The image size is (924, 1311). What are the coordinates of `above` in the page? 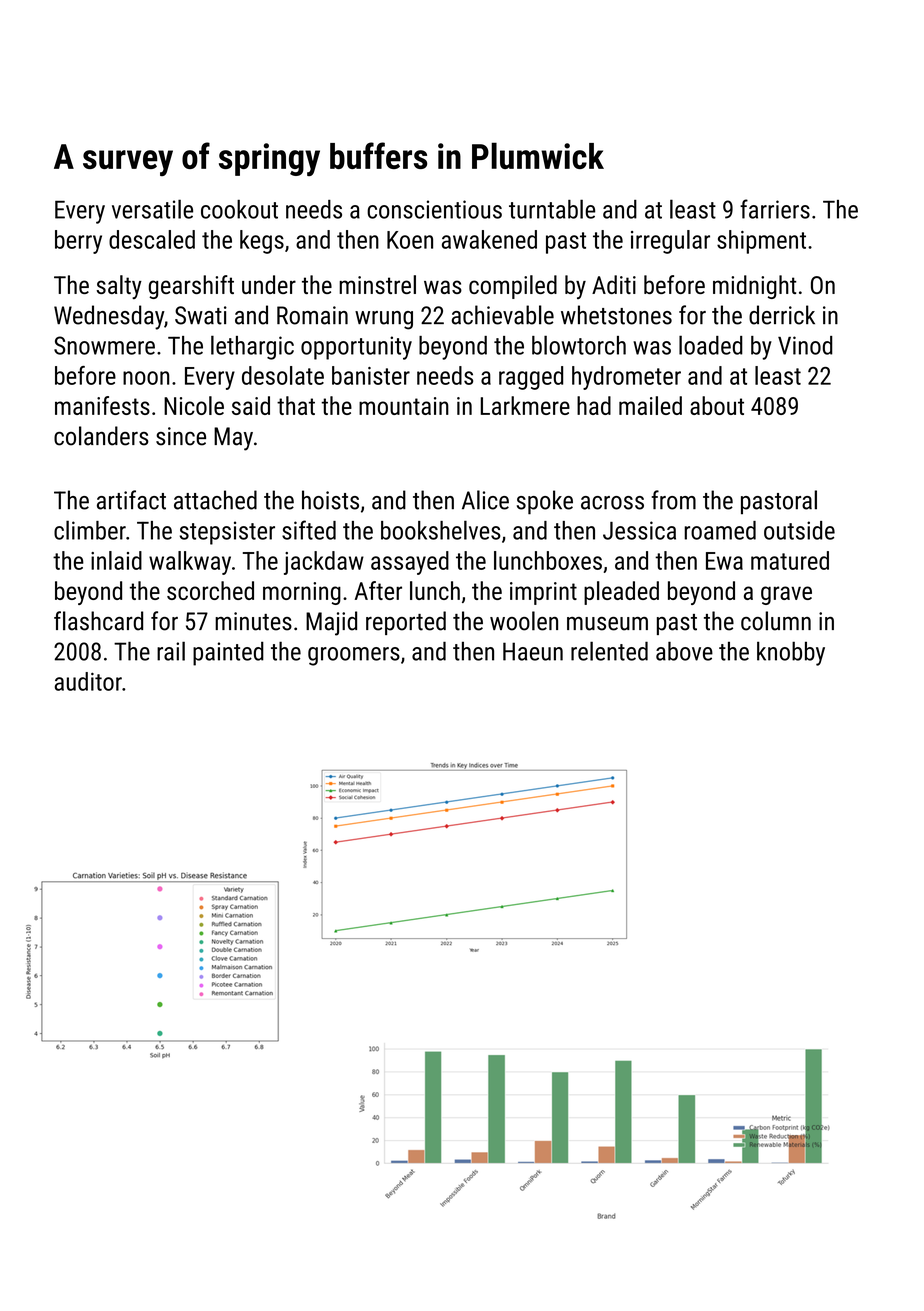 It's located at (684, 651).
